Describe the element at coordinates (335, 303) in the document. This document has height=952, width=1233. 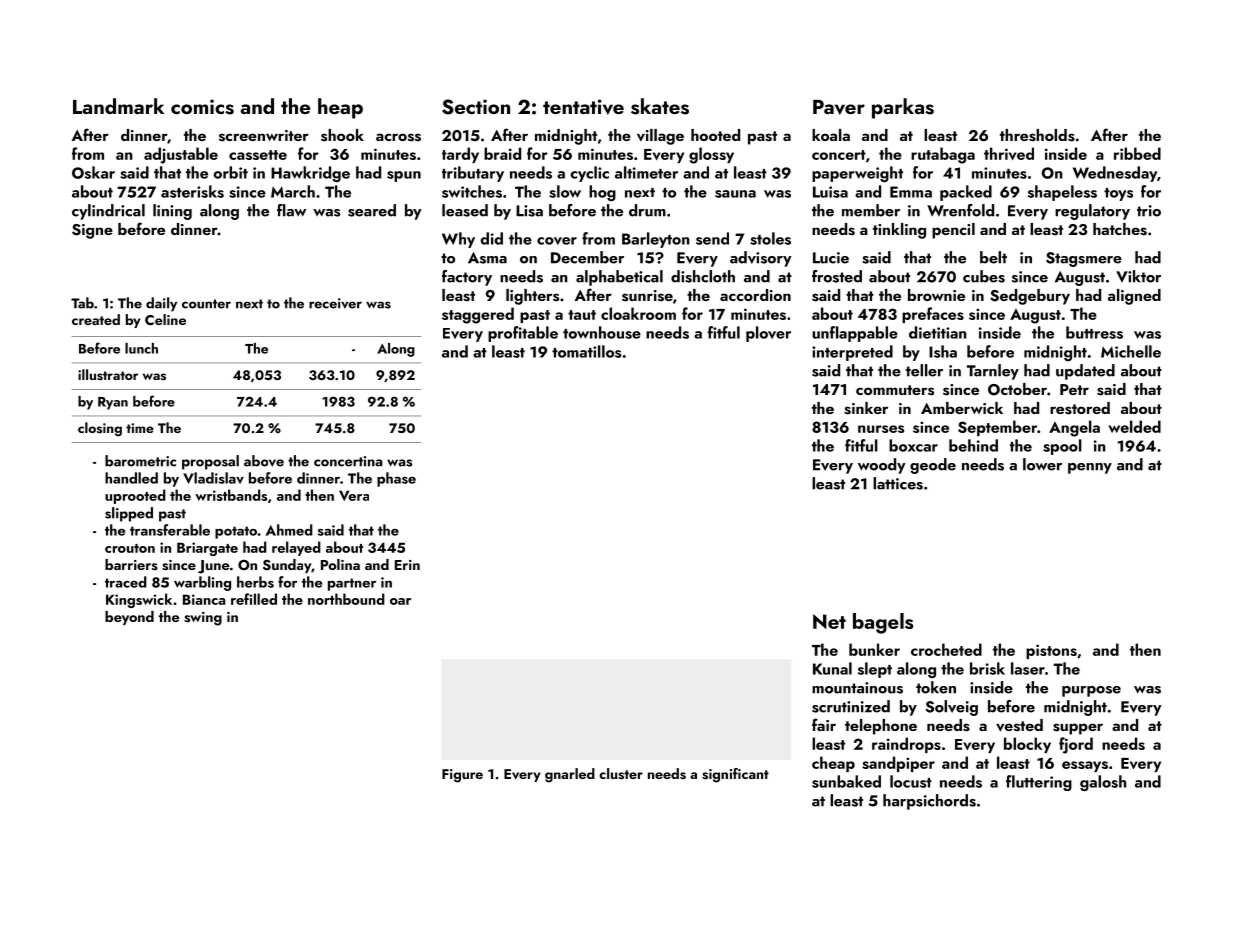
I see `receiver` at that location.
